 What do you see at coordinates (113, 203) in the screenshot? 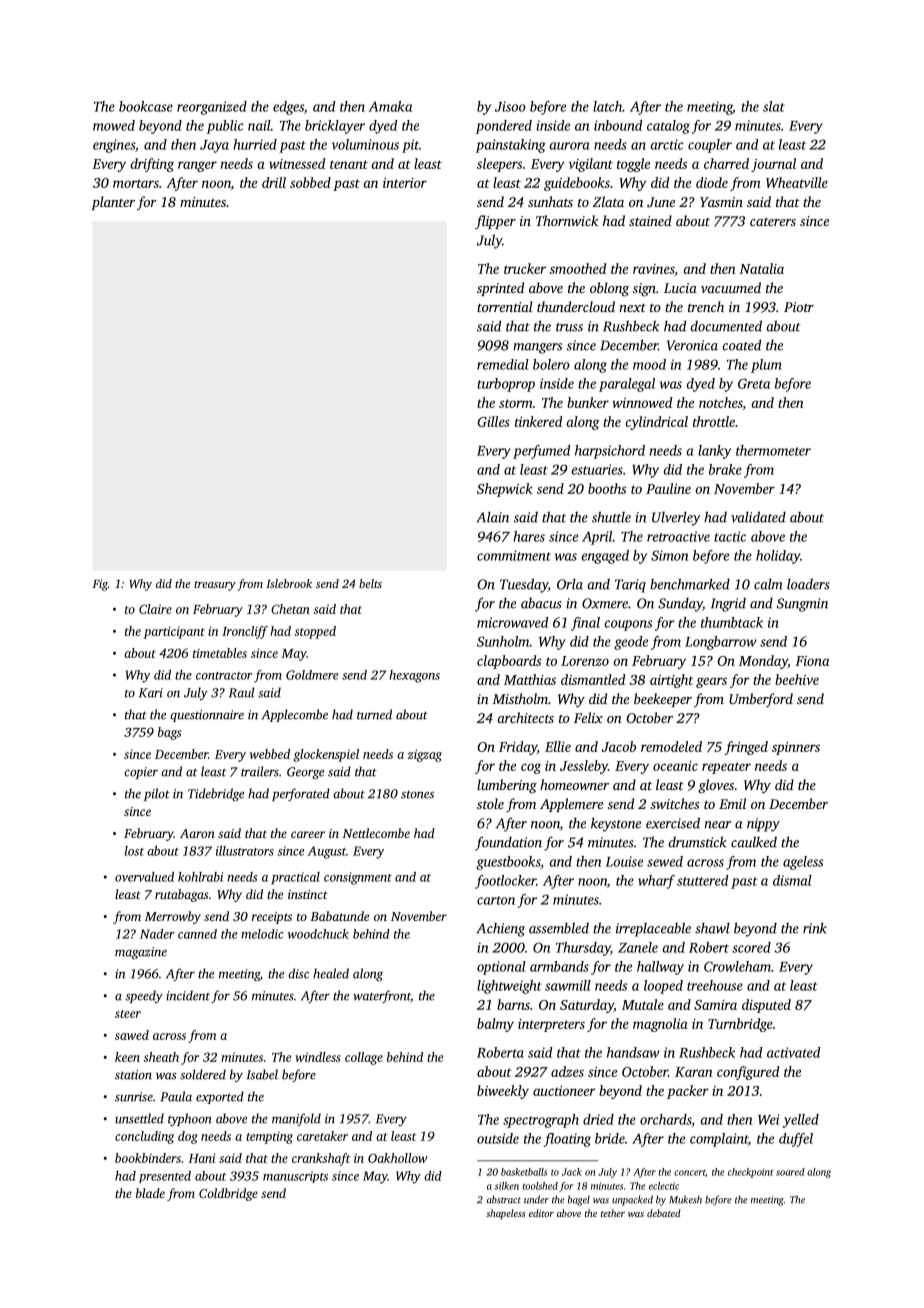
I see `planter` at bounding box center [113, 203].
